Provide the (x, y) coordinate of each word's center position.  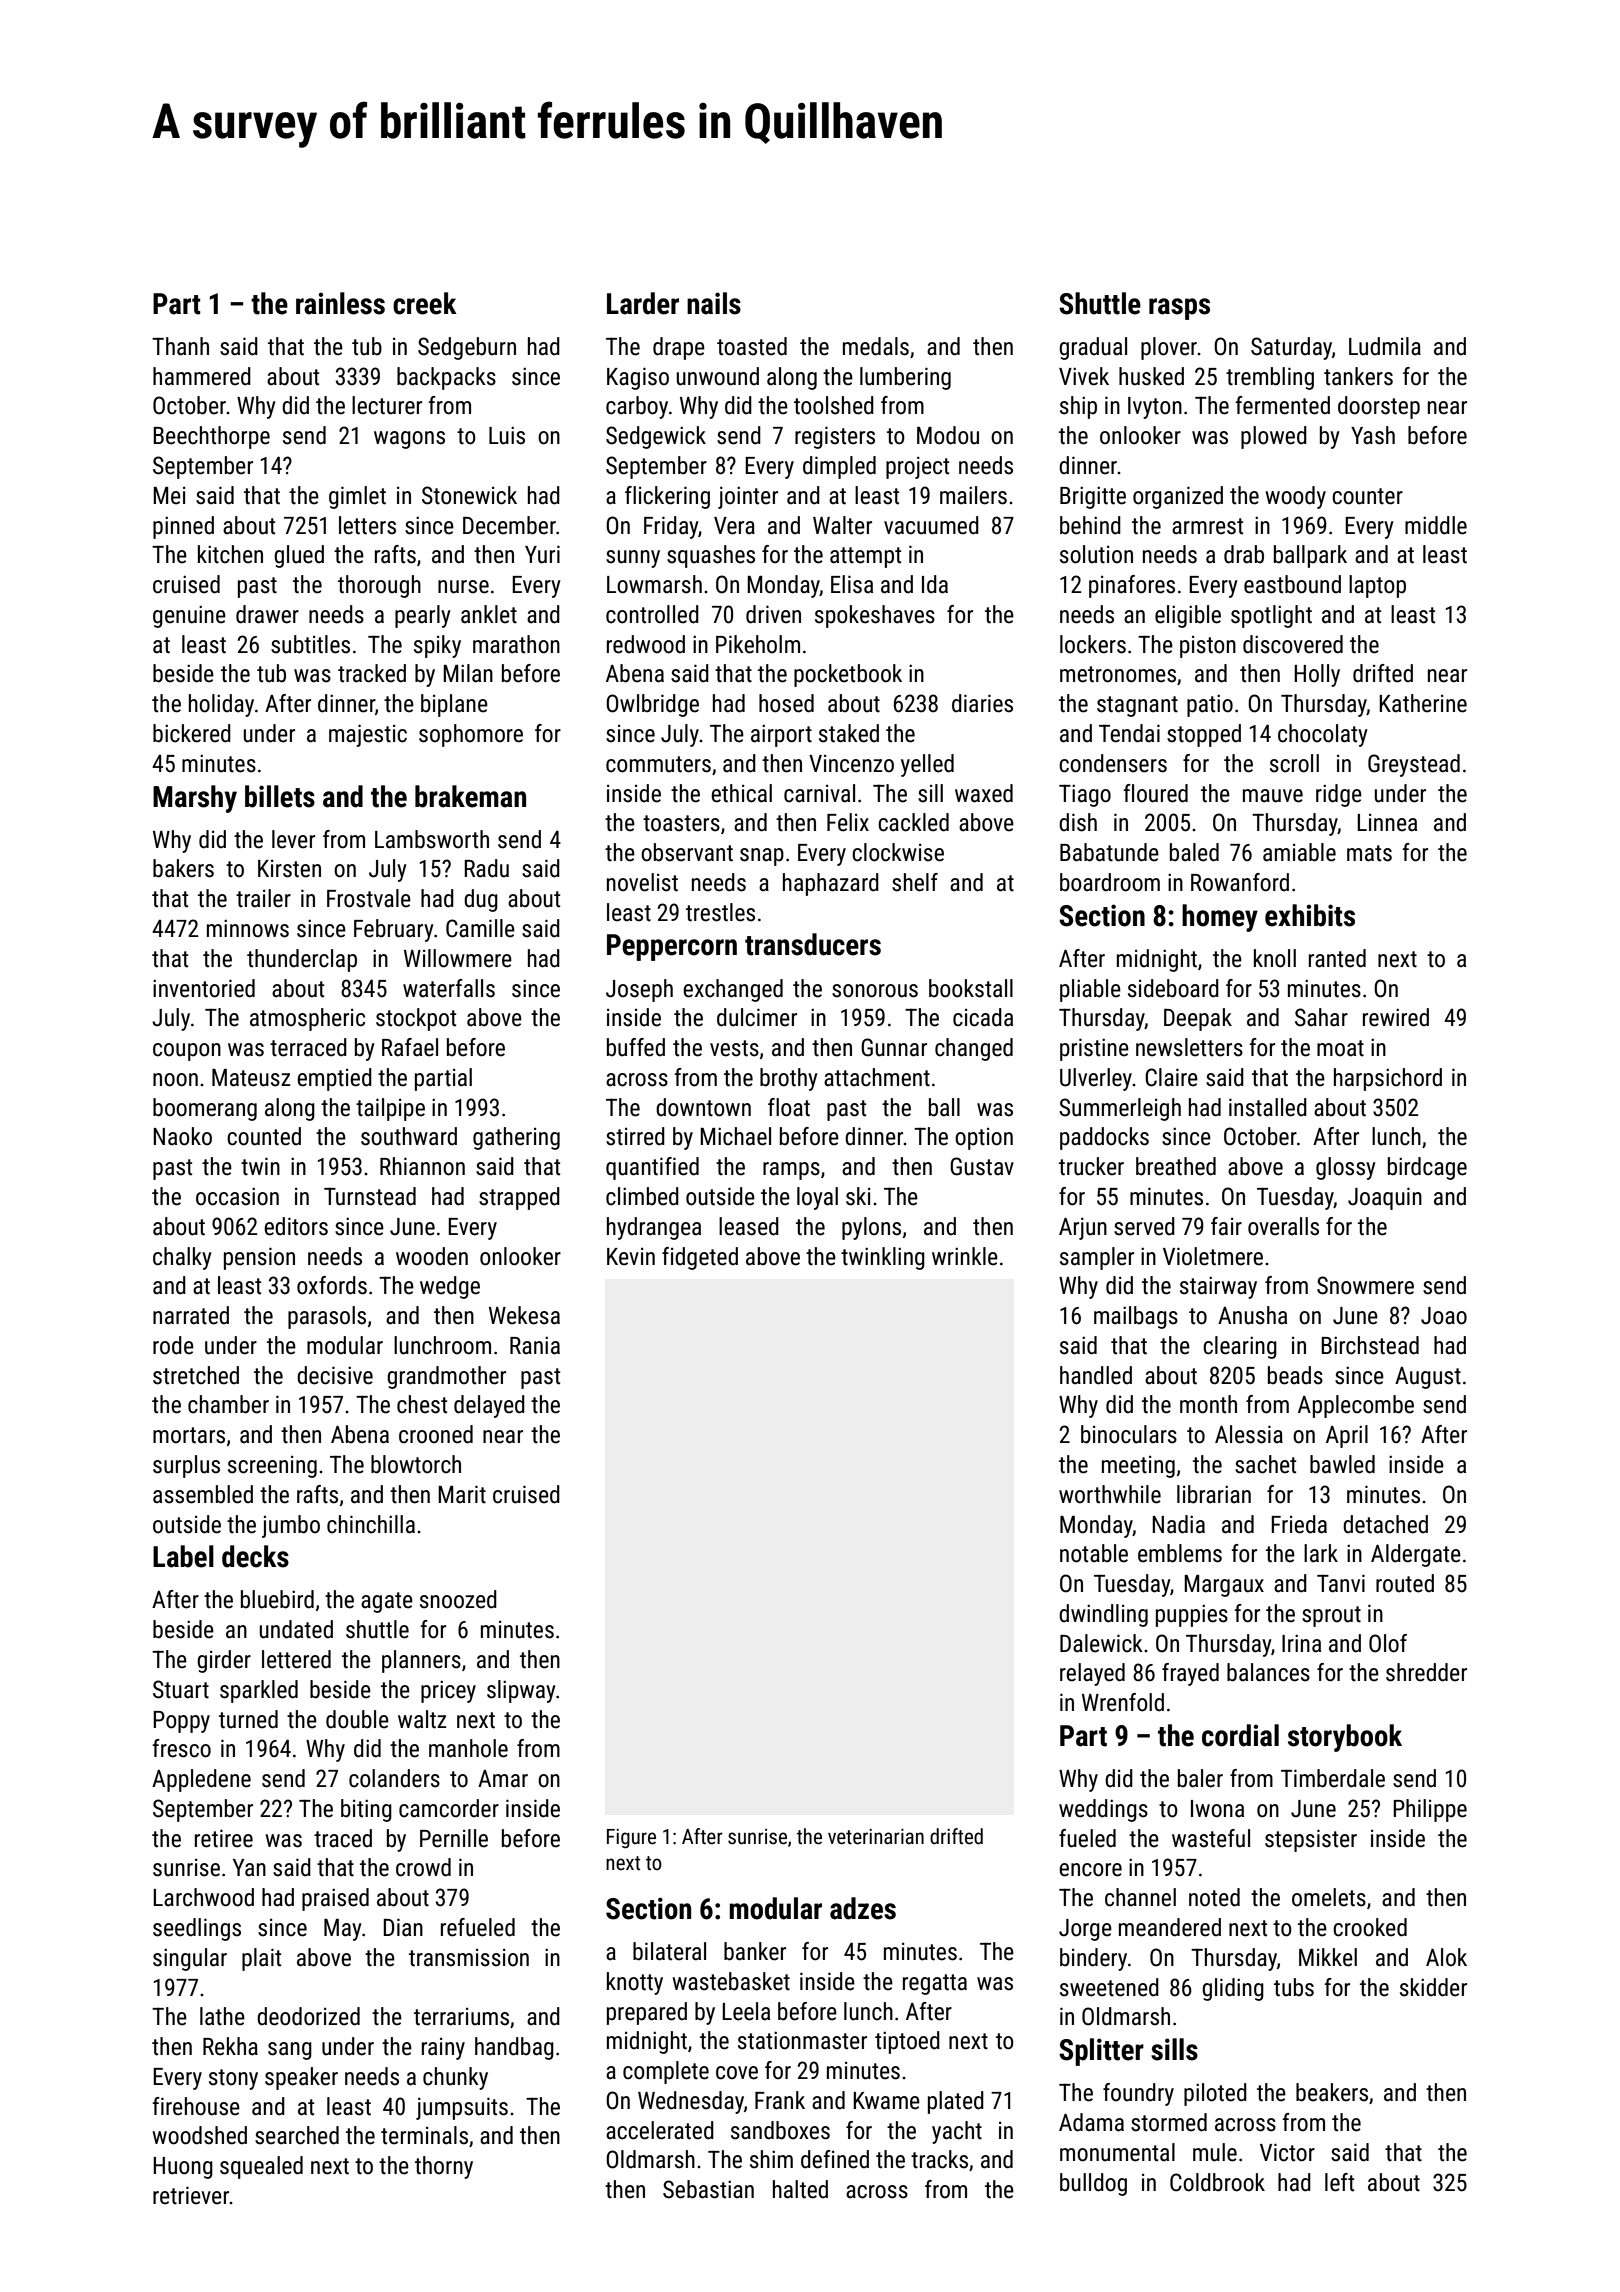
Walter (842, 525)
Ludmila (1385, 346)
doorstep (1379, 407)
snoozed (458, 1599)
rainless (340, 303)
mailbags (1136, 1317)
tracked (372, 673)
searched (297, 2135)
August (1428, 1378)
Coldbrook (1217, 2182)
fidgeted (700, 1258)
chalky (182, 1258)
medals (876, 346)
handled (1096, 1375)
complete (666, 2072)
